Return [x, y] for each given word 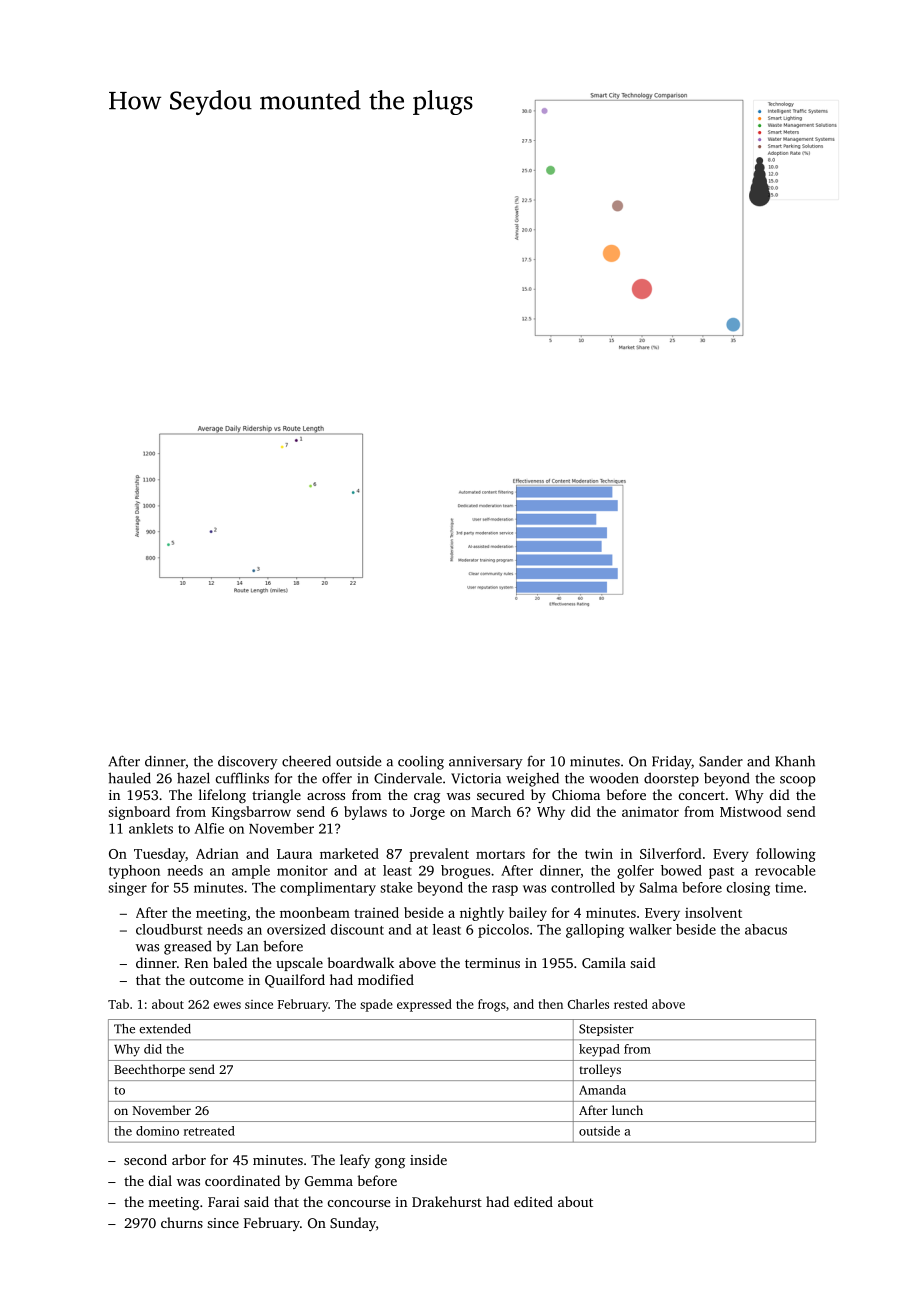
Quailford [295, 981]
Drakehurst [447, 1201]
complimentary [328, 889]
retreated [209, 1131]
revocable [785, 870]
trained [376, 912]
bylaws [365, 813]
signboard [139, 813]
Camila [604, 962]
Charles [588, 1004]
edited [533, 1201]
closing [748, 889]
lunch [627, 1110]
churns [182, 1222]
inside [428, 1159]
